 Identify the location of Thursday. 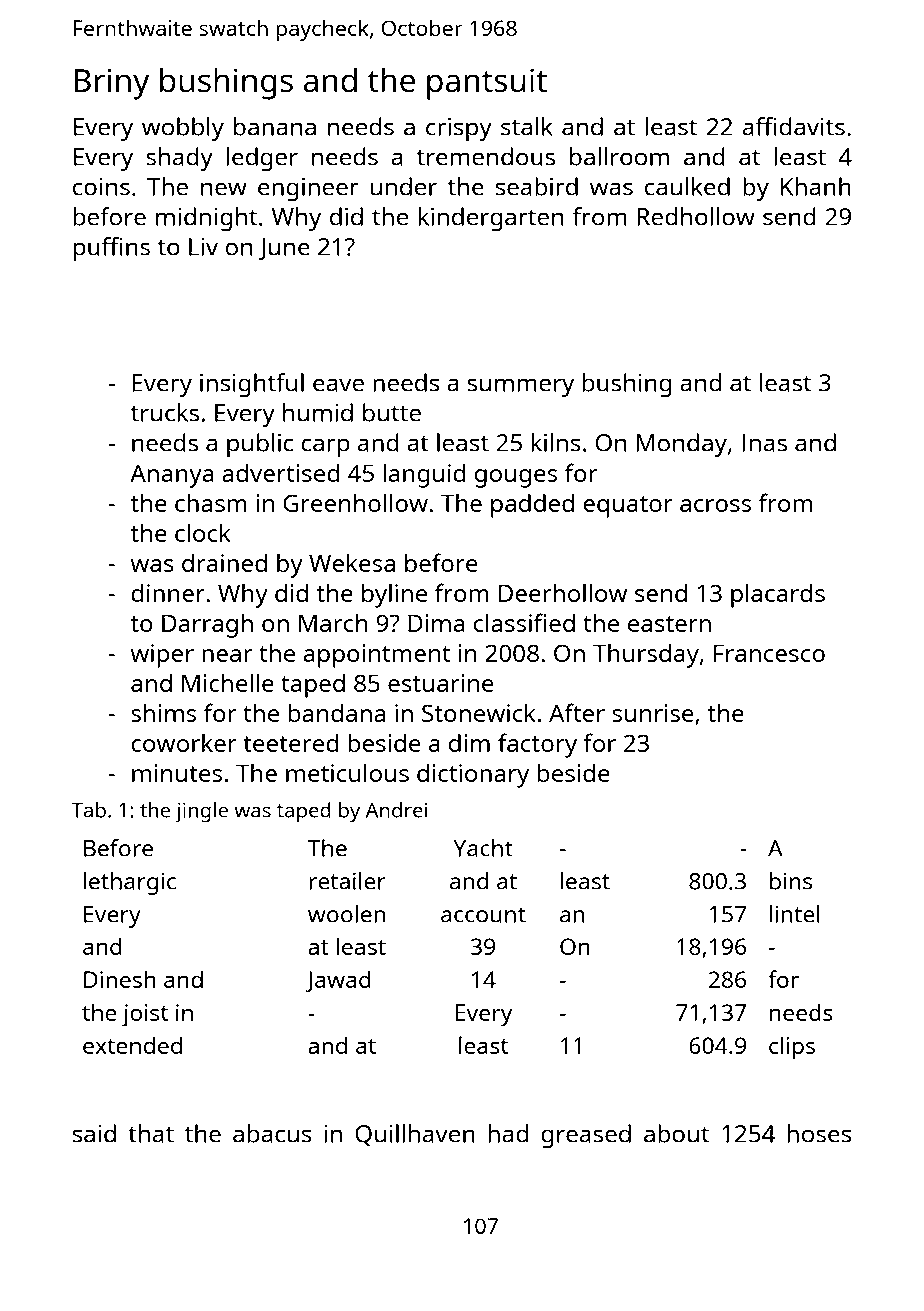
(646, 656).
